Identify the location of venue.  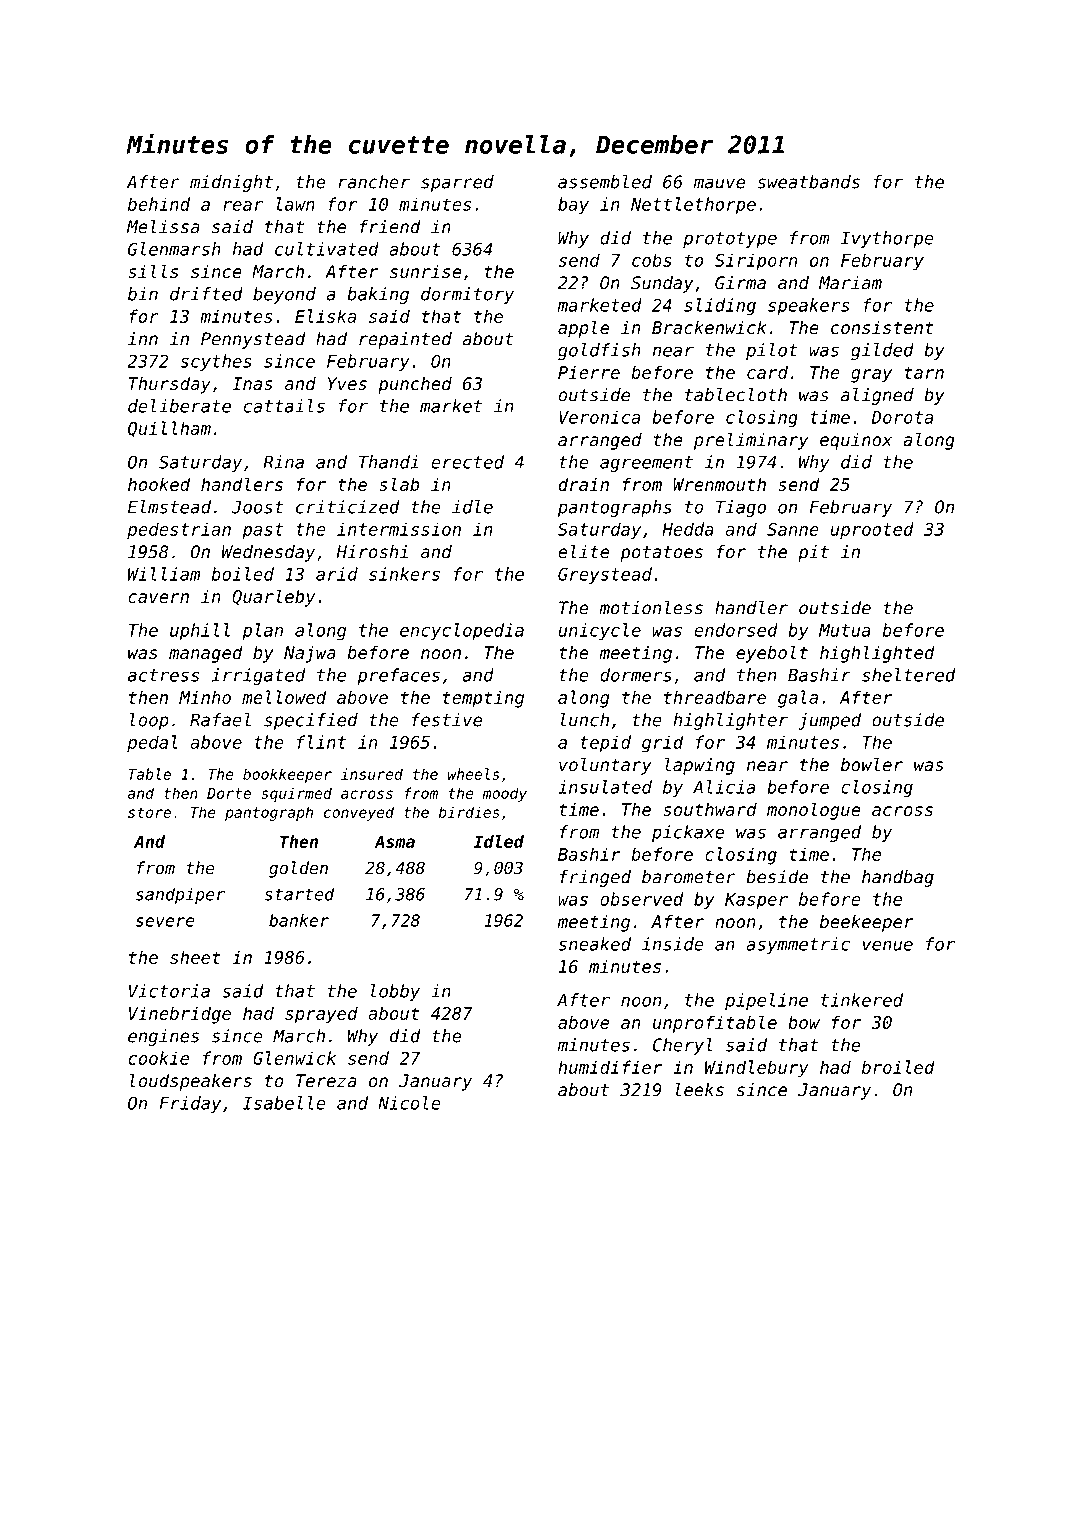
(888, 945).
